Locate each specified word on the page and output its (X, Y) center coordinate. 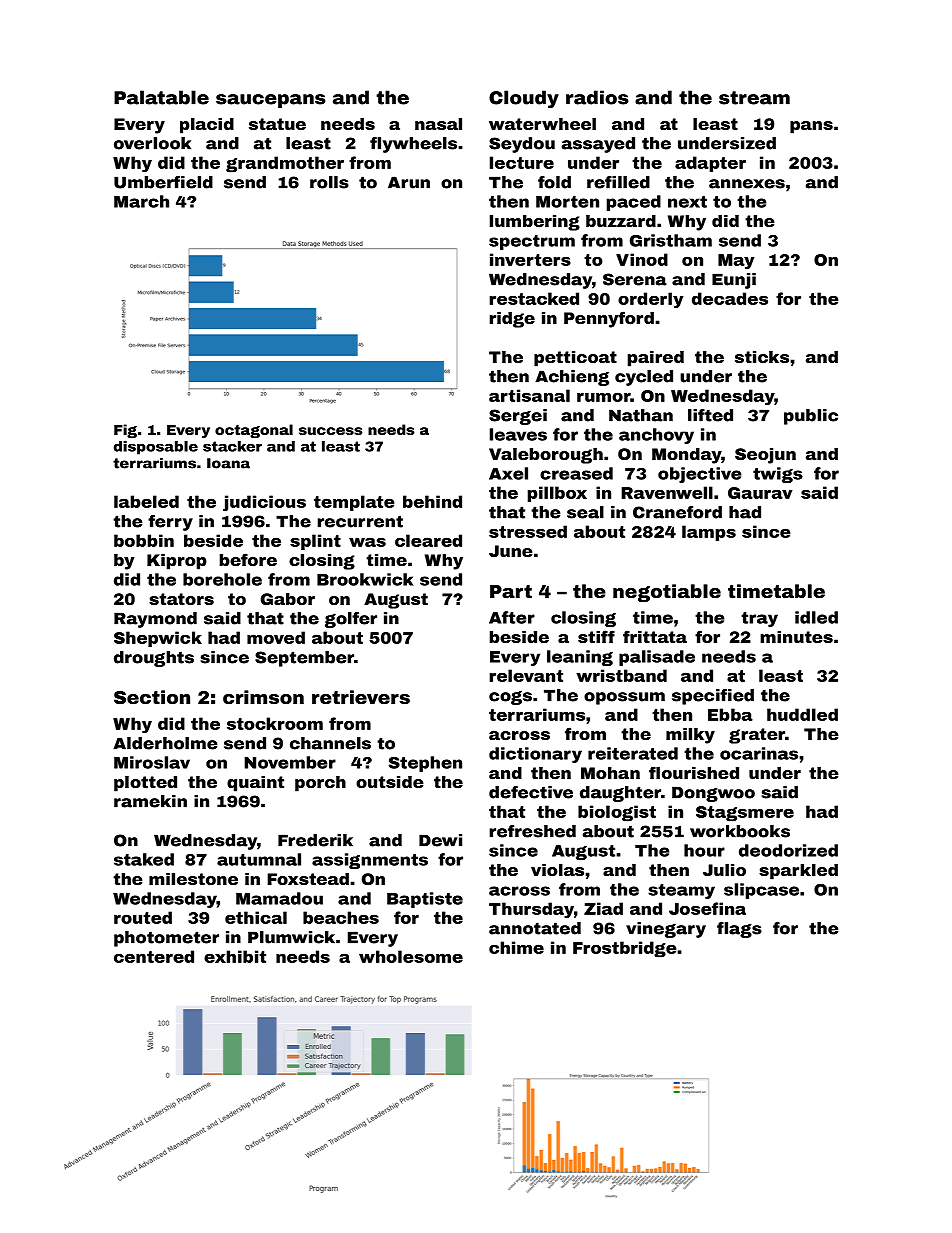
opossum (624, 698)
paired (656, 359)
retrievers (361, 697)
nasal (438, 124)
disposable (156, 448)
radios (597, 97)
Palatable (161, 97)
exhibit (235, 956)
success (331, 431)
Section (152, 697)
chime (516, 947)
